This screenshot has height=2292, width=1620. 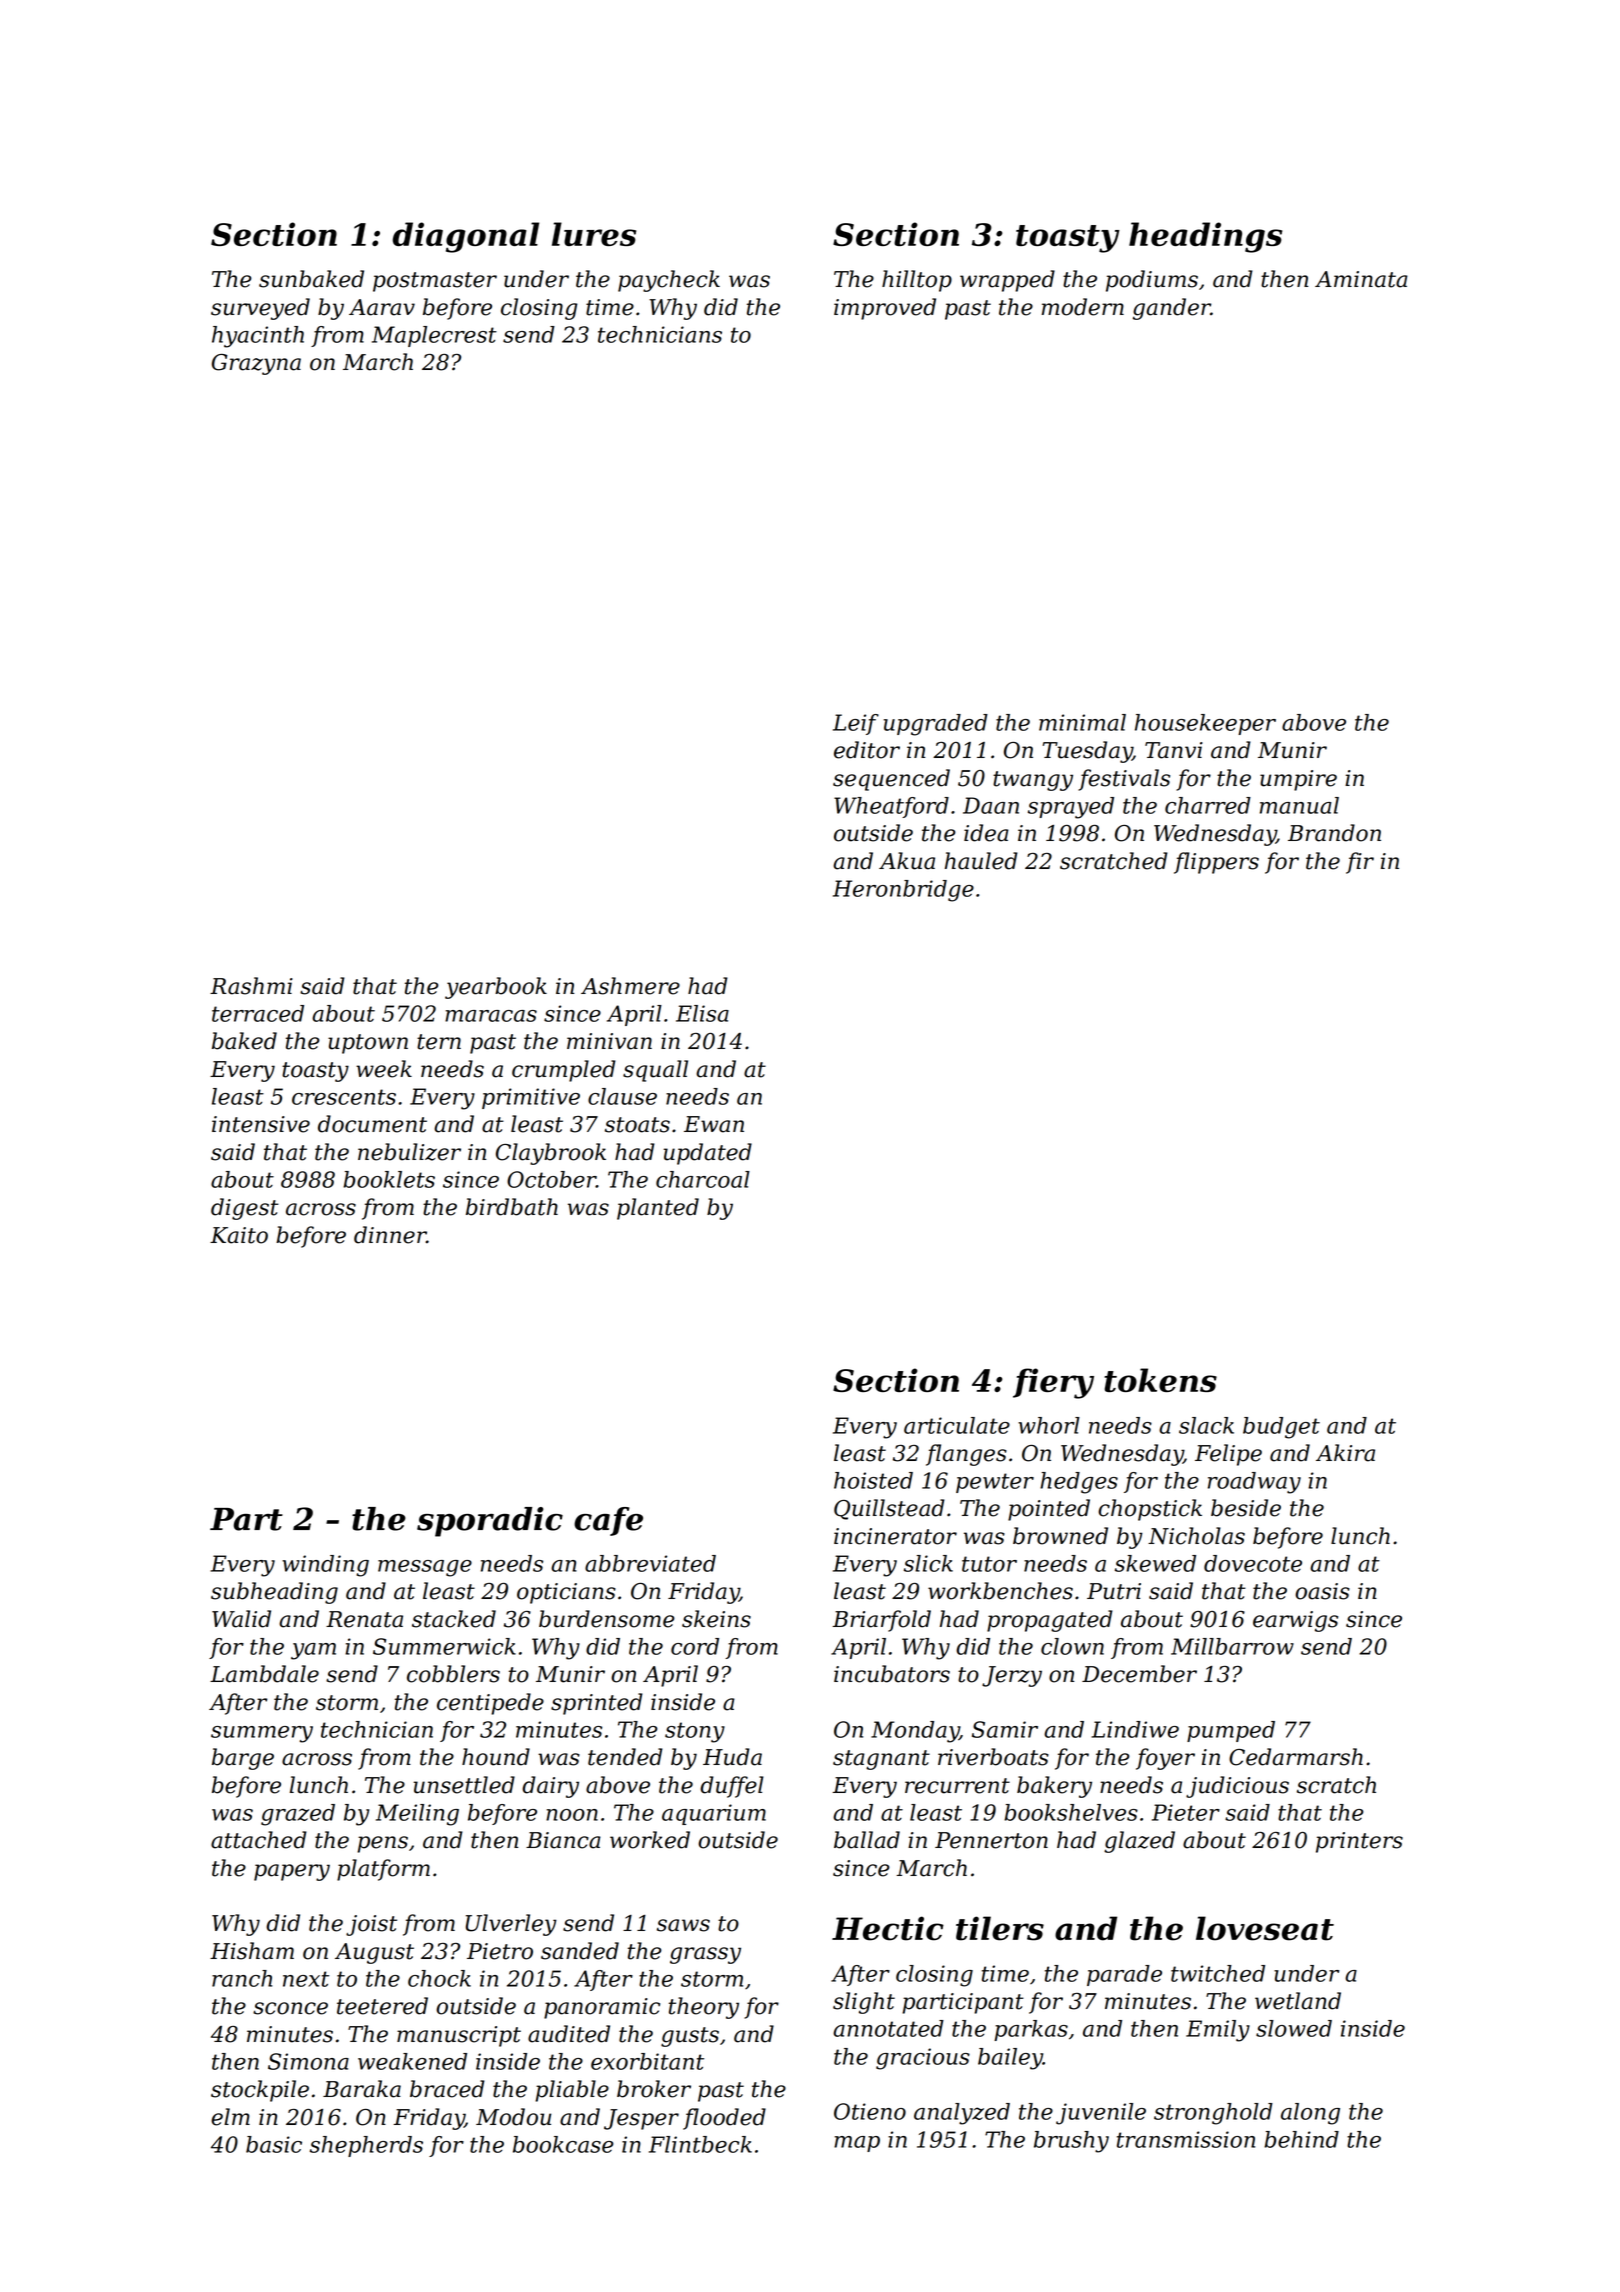 I want to click on sconce, so click(x=290, y=2008).
